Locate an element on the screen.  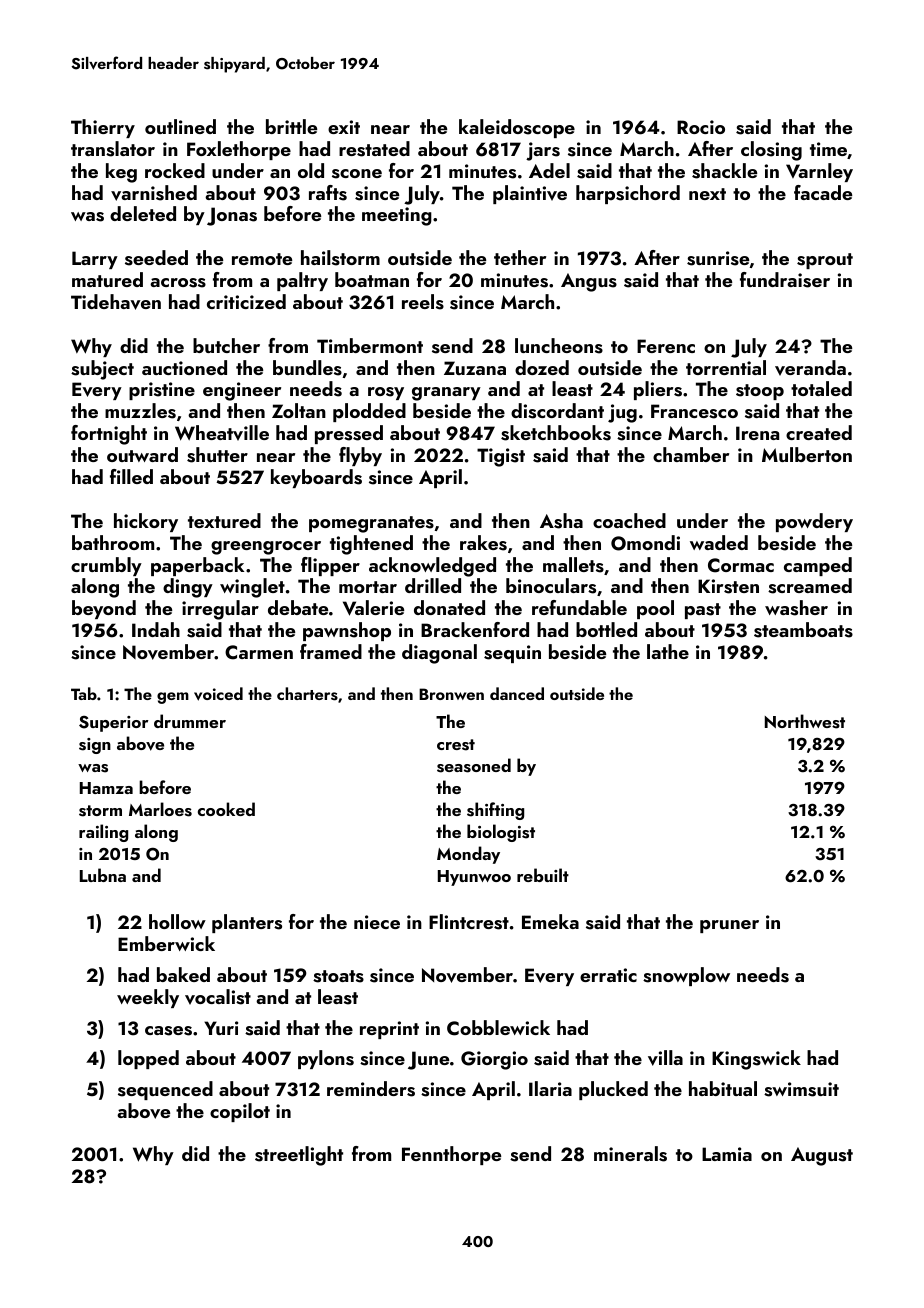
outlined is located at coordinates (180, 126).
